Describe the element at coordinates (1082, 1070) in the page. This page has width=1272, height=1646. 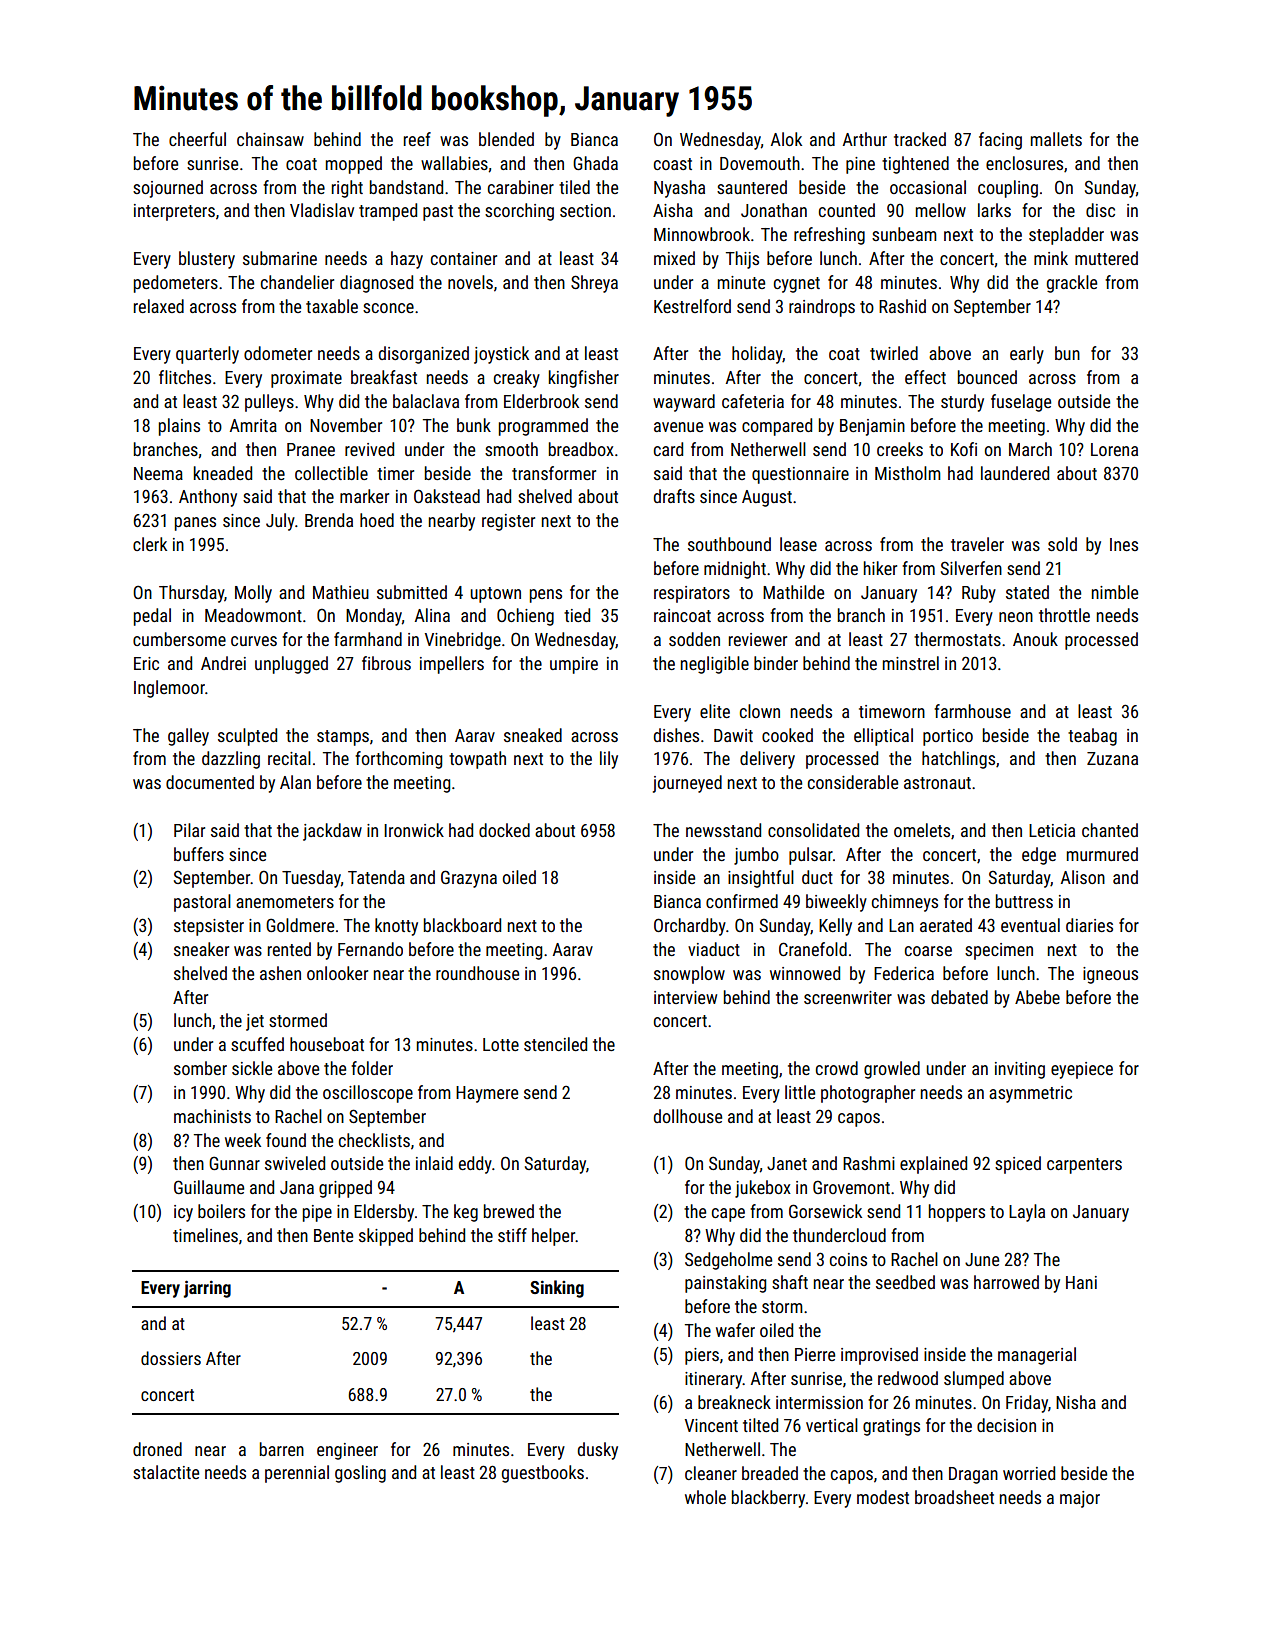
I see `eyepiece` at that location.
